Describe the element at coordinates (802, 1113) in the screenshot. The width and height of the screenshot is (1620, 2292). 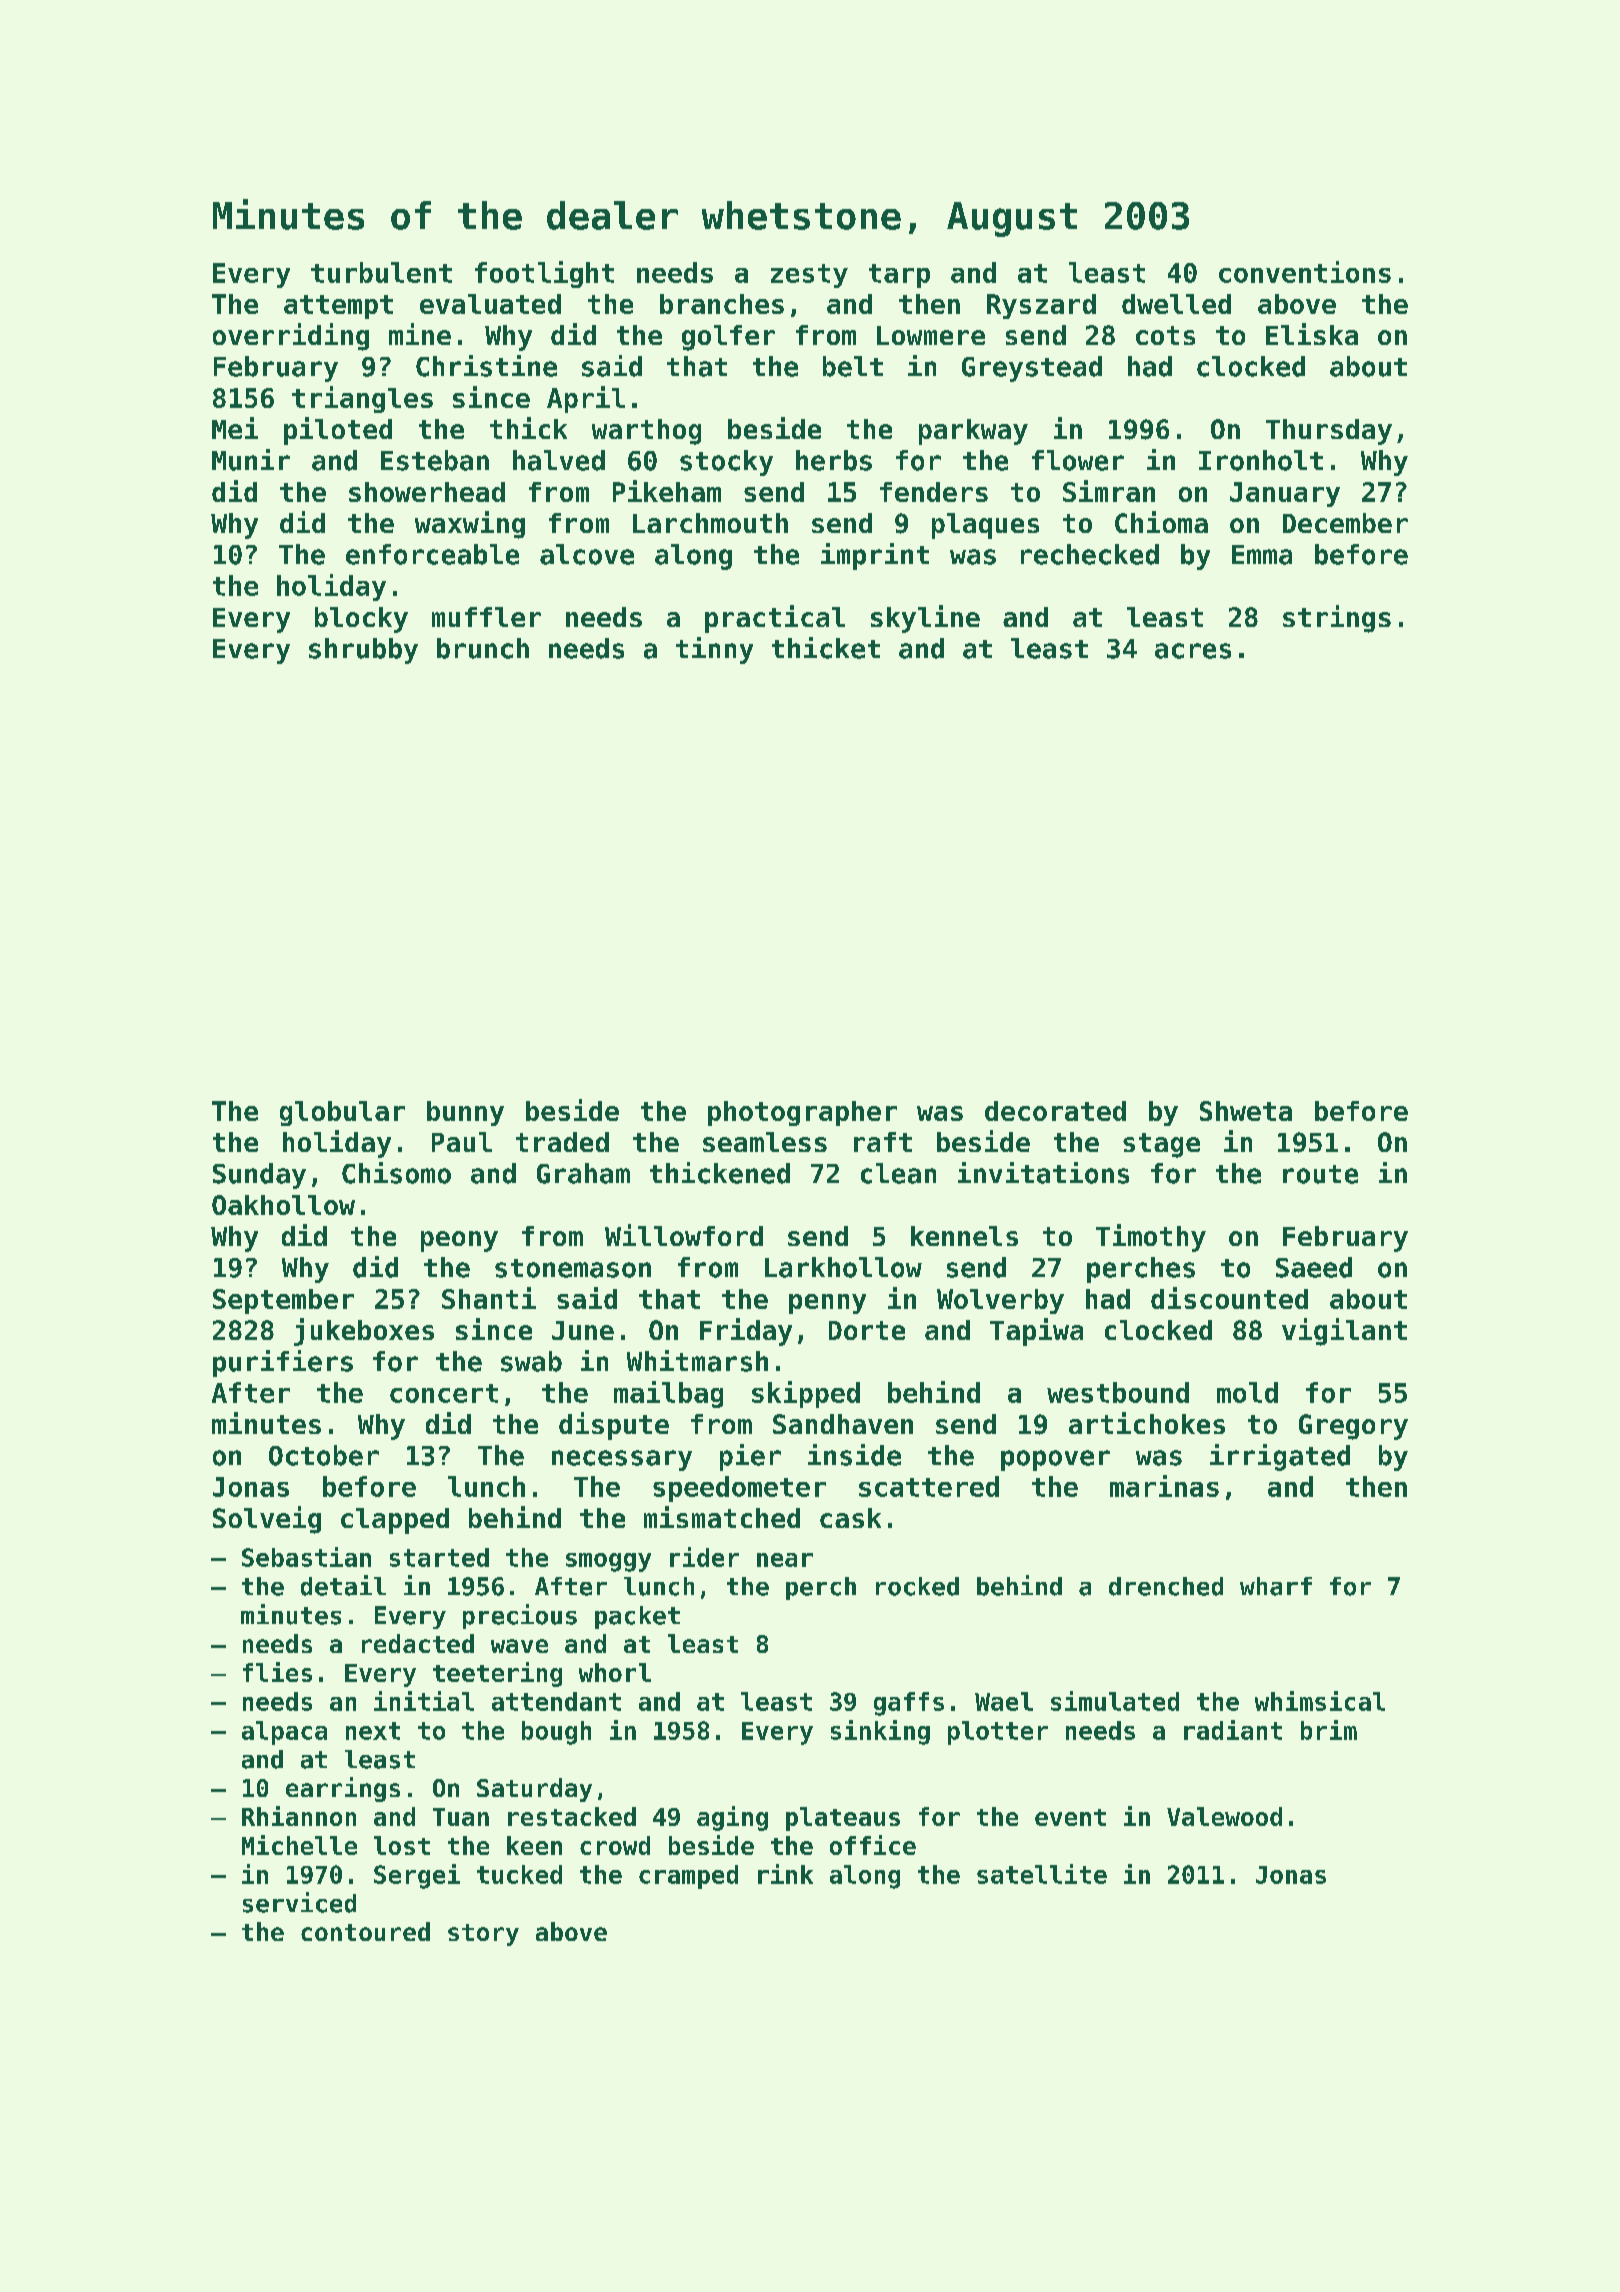
I see `photographer` at that location.
